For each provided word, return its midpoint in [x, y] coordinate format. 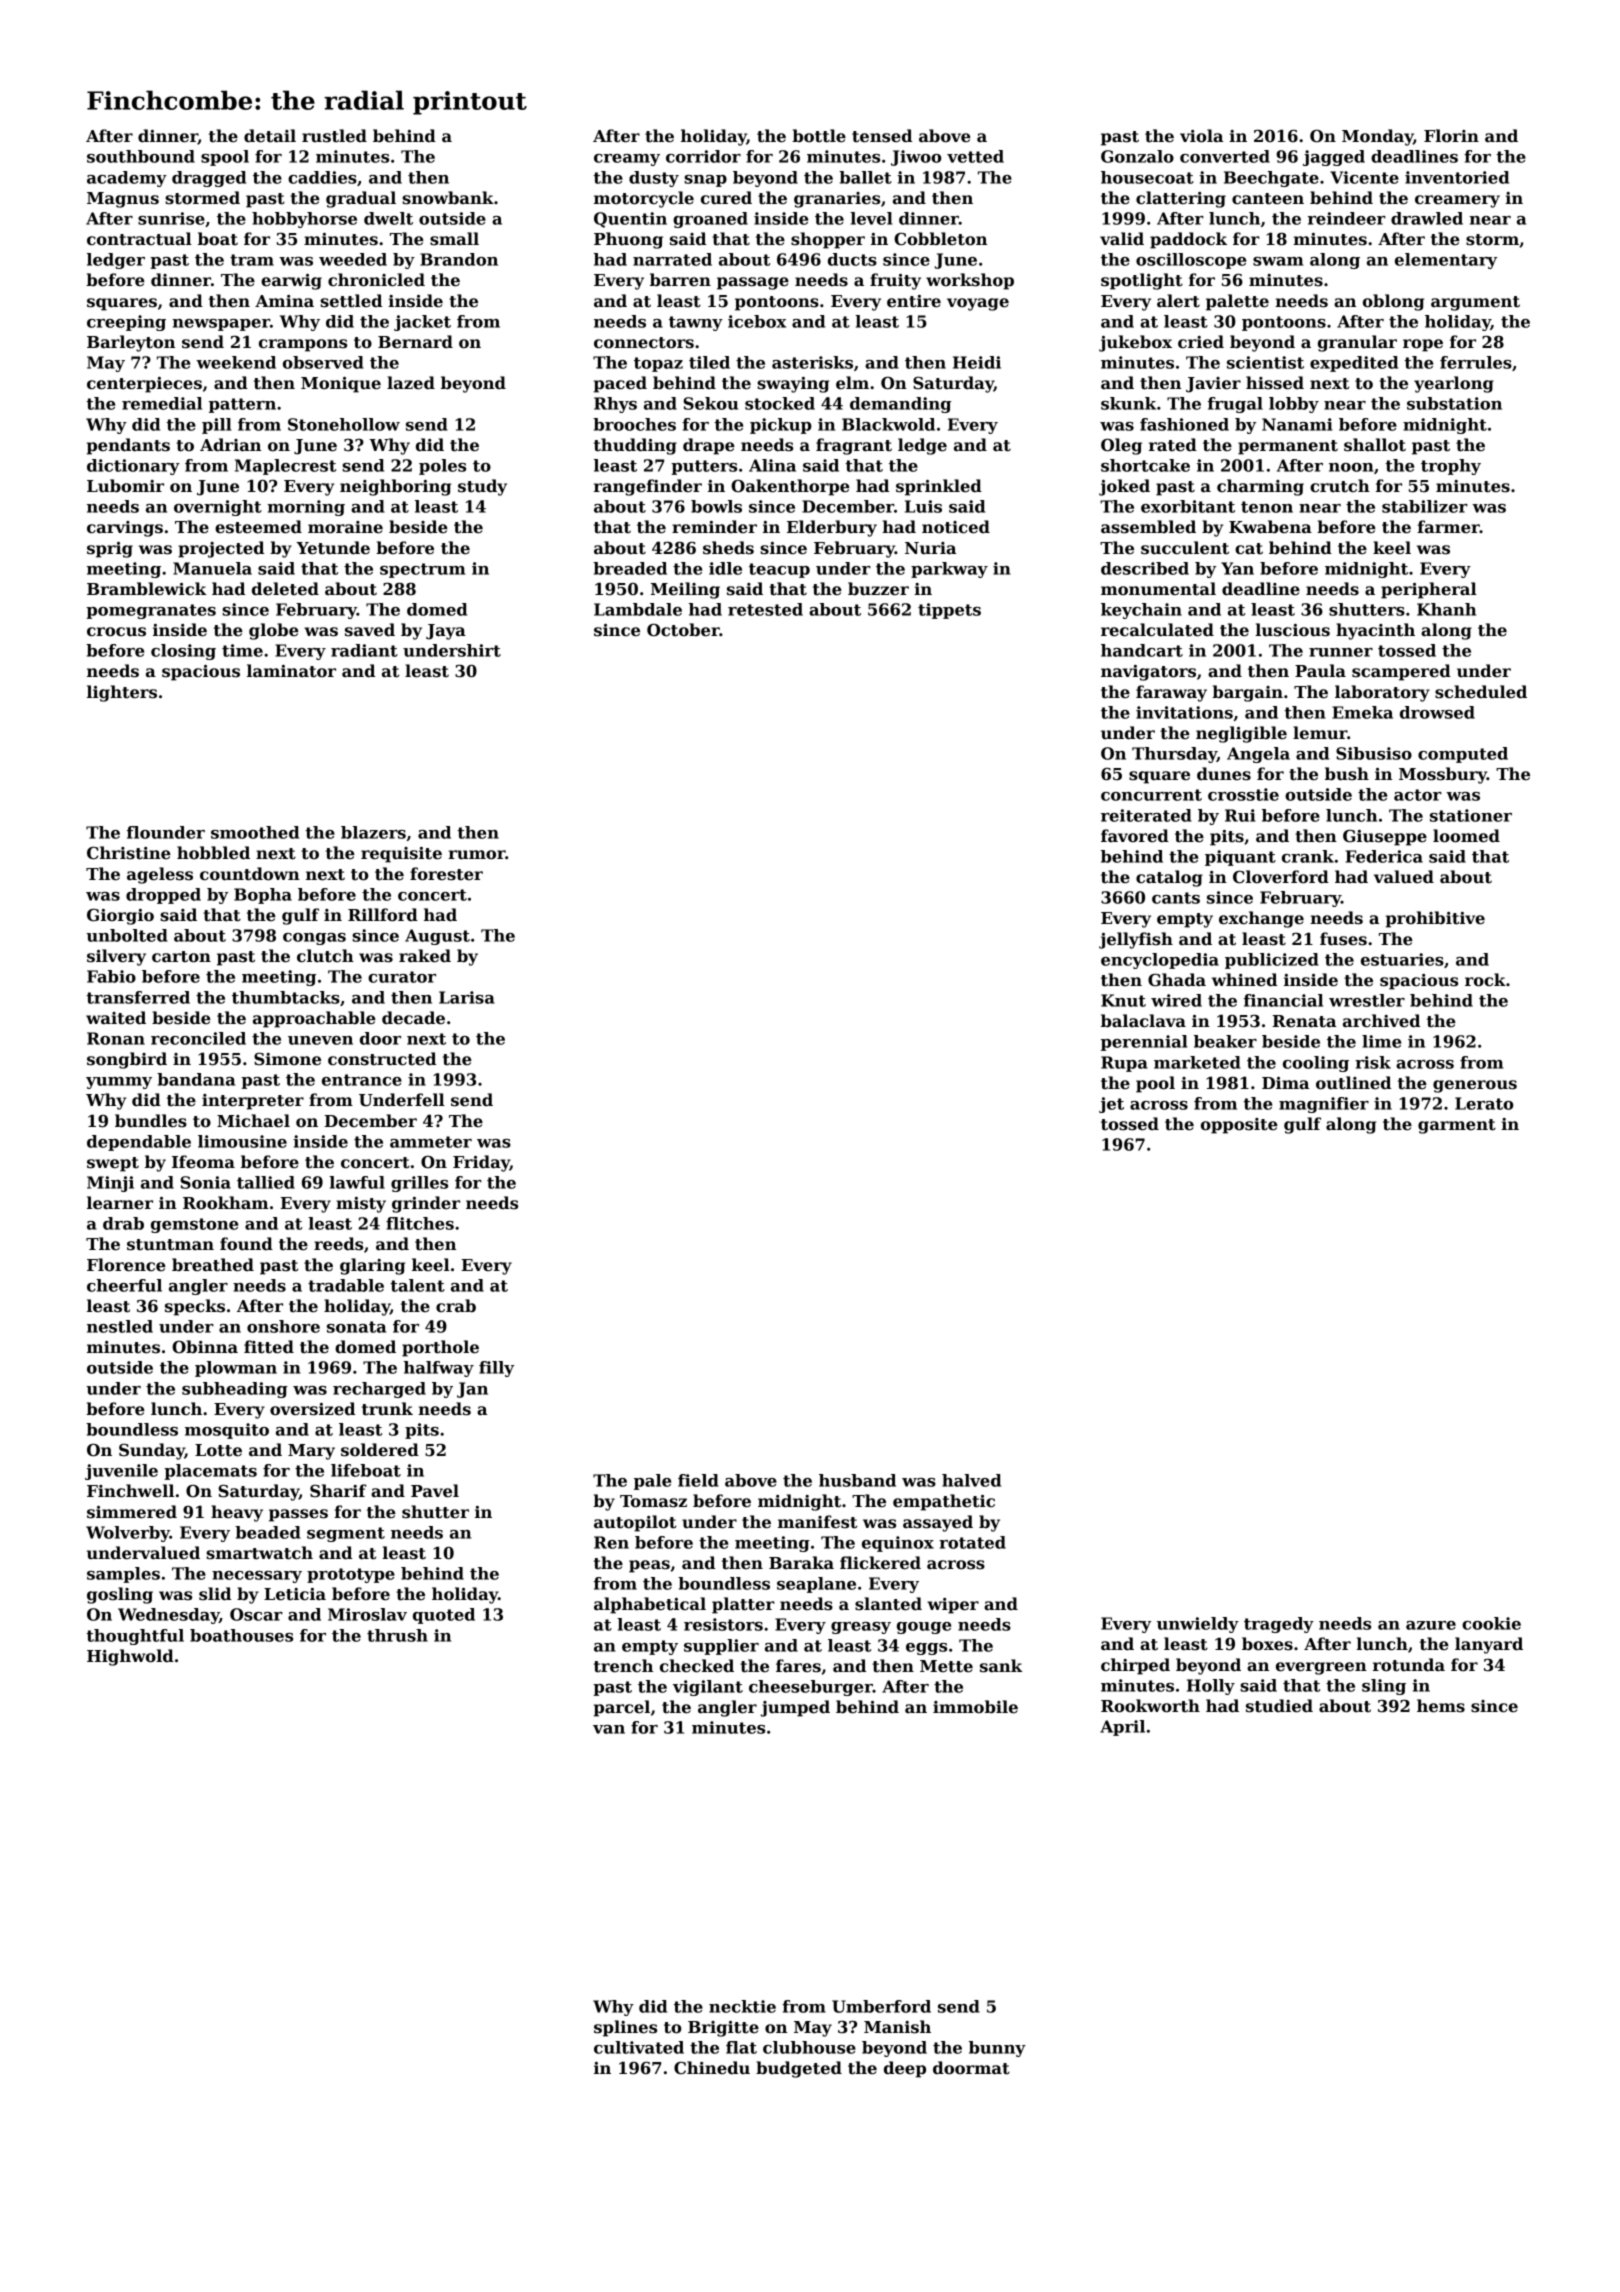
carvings [125, 529]
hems [1441, 1706]
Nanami [1297, 424]
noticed [956, 527]
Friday [481, 1163]
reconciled [198, 1038]
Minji [110, 1184]
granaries [837, 200]
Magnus [123, 200]
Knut [1123, 1000]
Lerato [1484, 1103]
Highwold [130, 1657]
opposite [1239, 1126]
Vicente [1364, 177]
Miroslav [367, 1614]
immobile [975, 1707]
